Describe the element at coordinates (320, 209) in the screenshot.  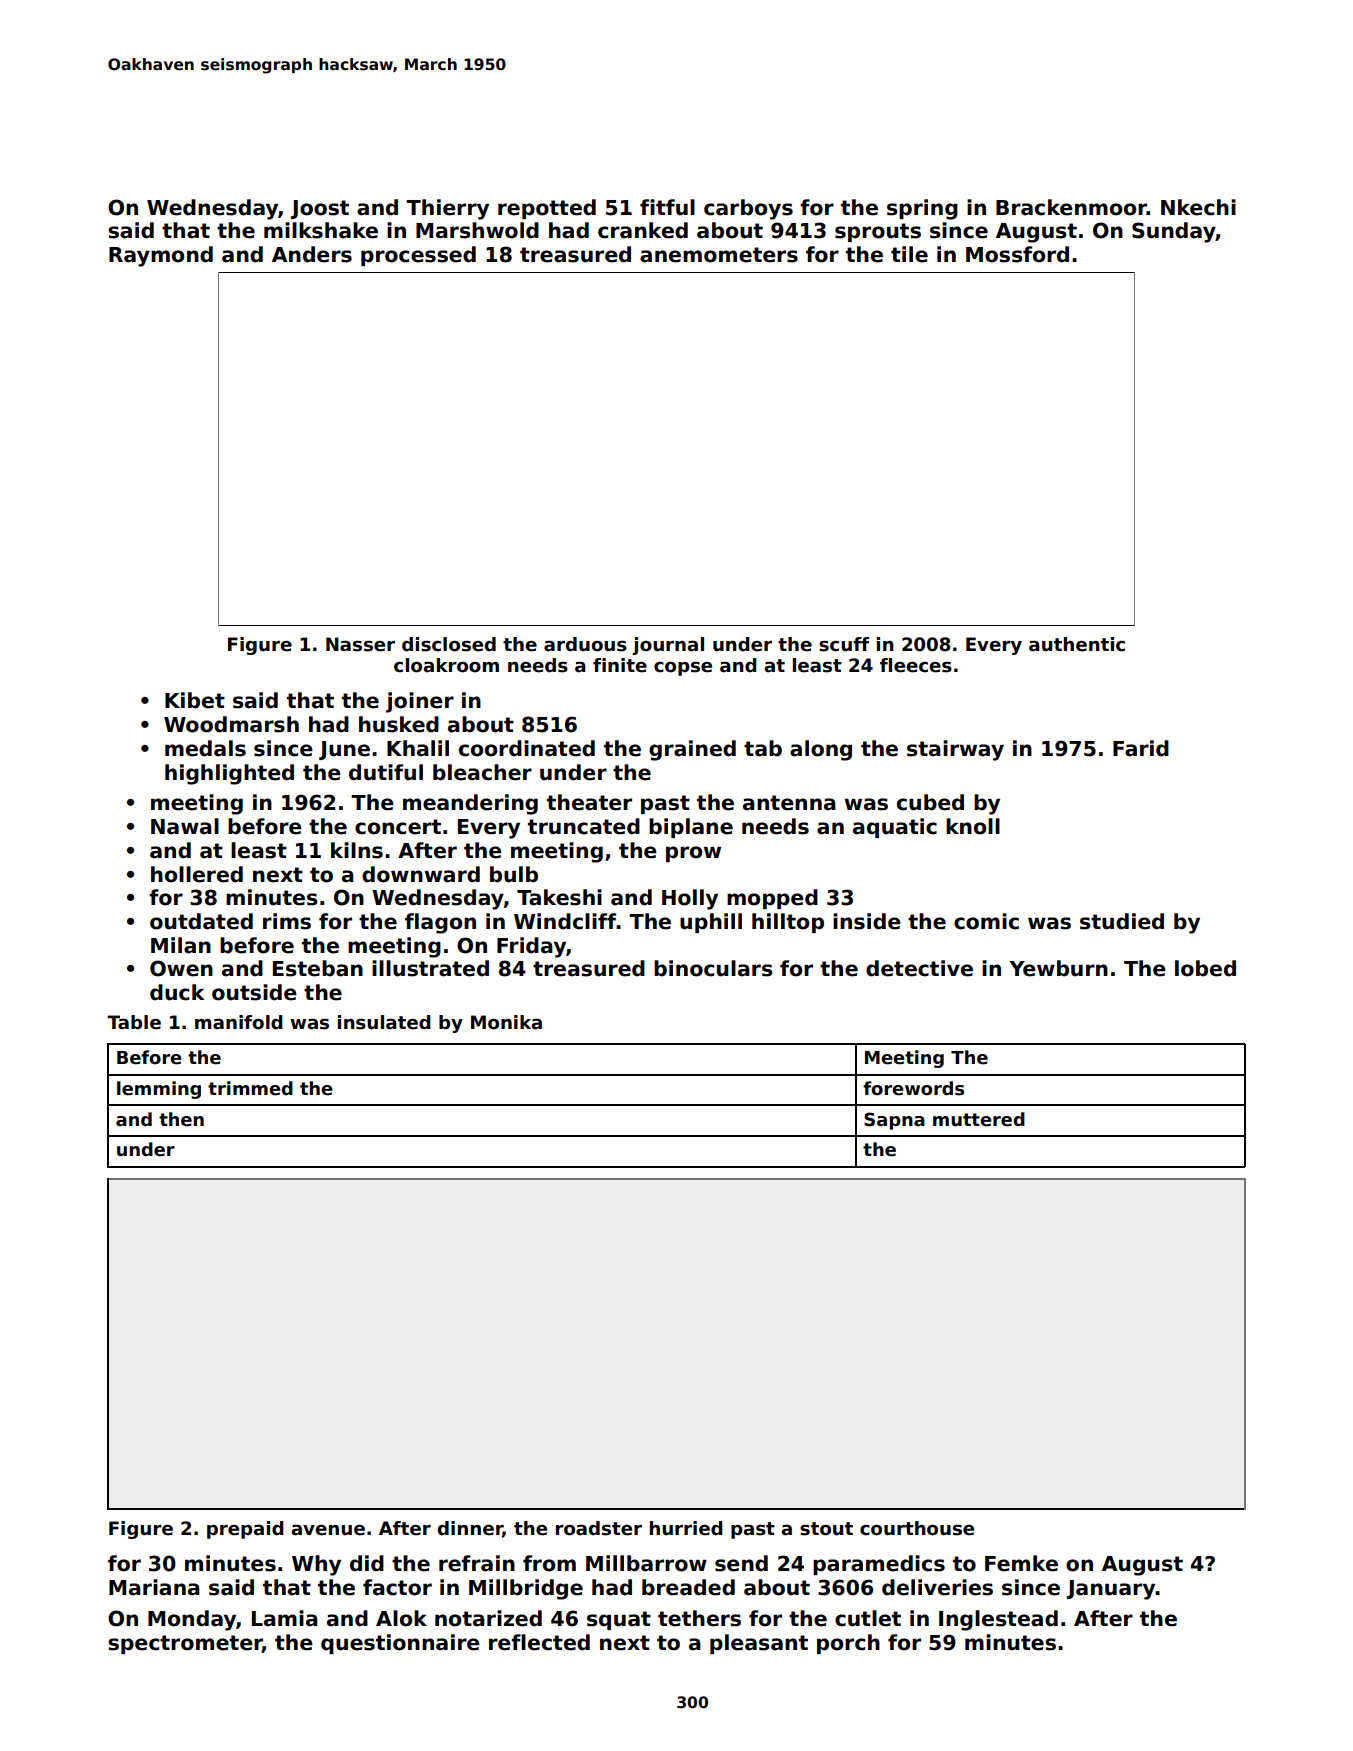
I see `Joost` at that location.
